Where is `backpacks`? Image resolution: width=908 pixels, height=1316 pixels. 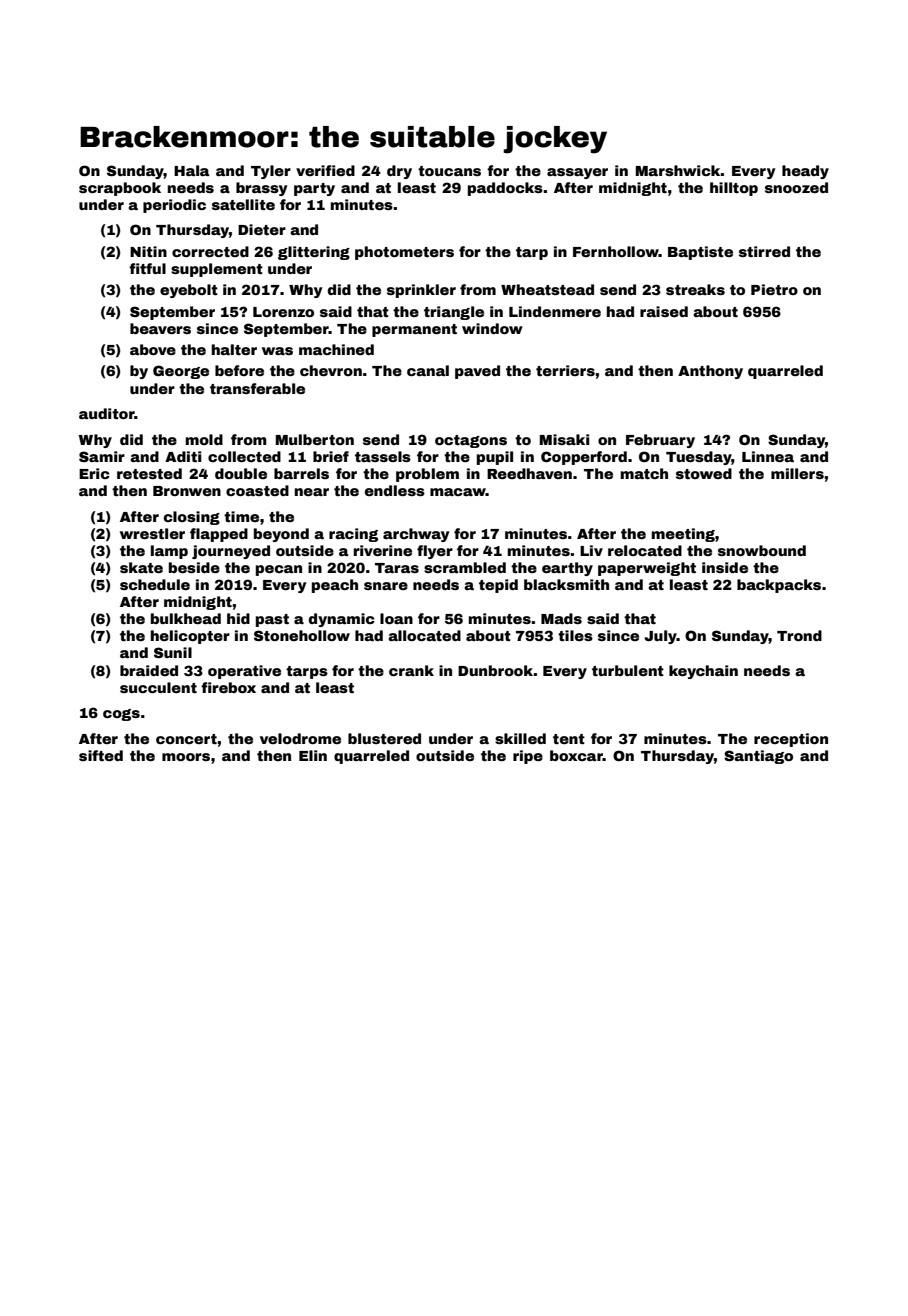 backpacks is located at coordinates (779, 586).
